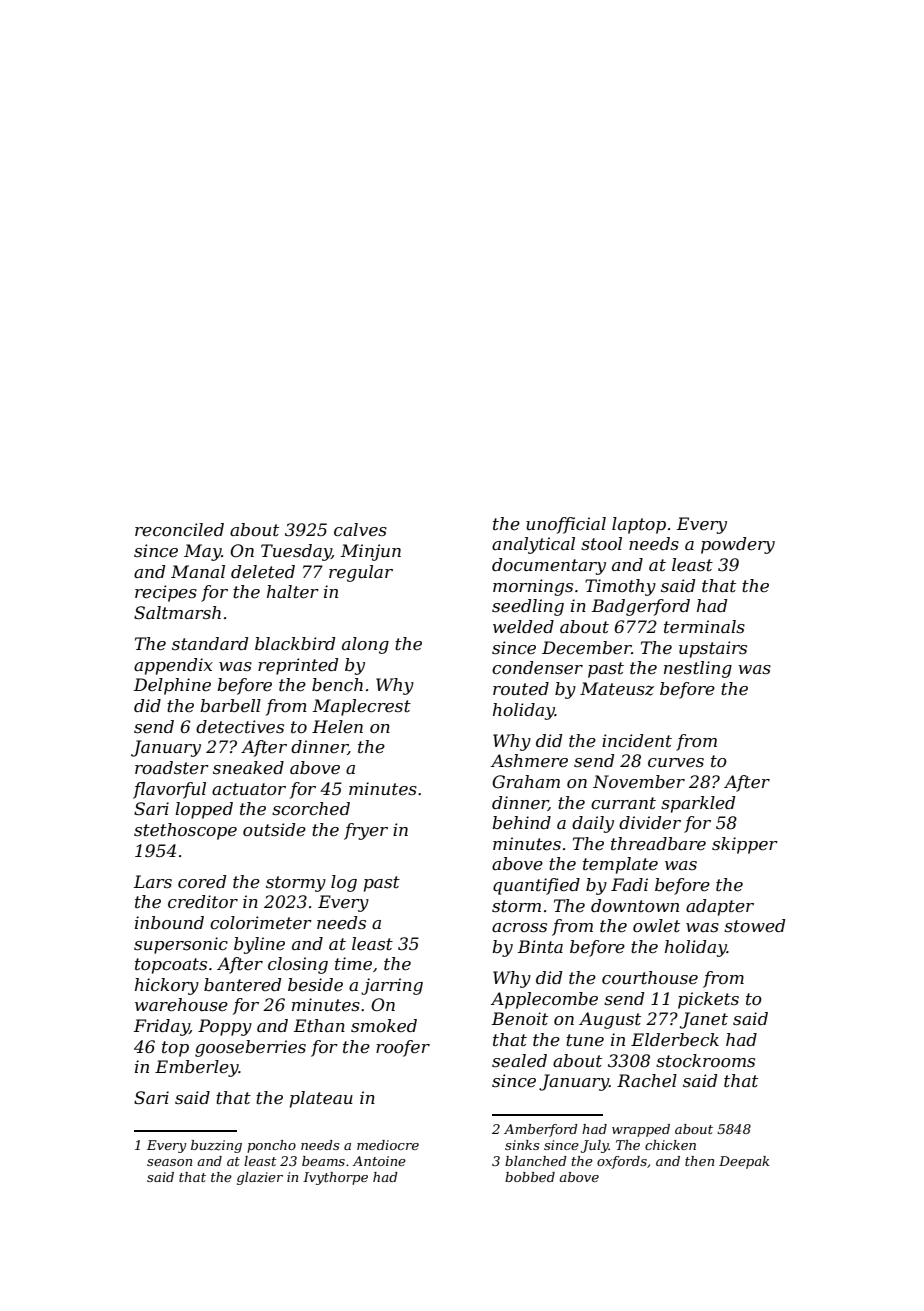 The width and height of the screenshot is (924, 1311). I want to click on reconciled, so click(179, 529).
